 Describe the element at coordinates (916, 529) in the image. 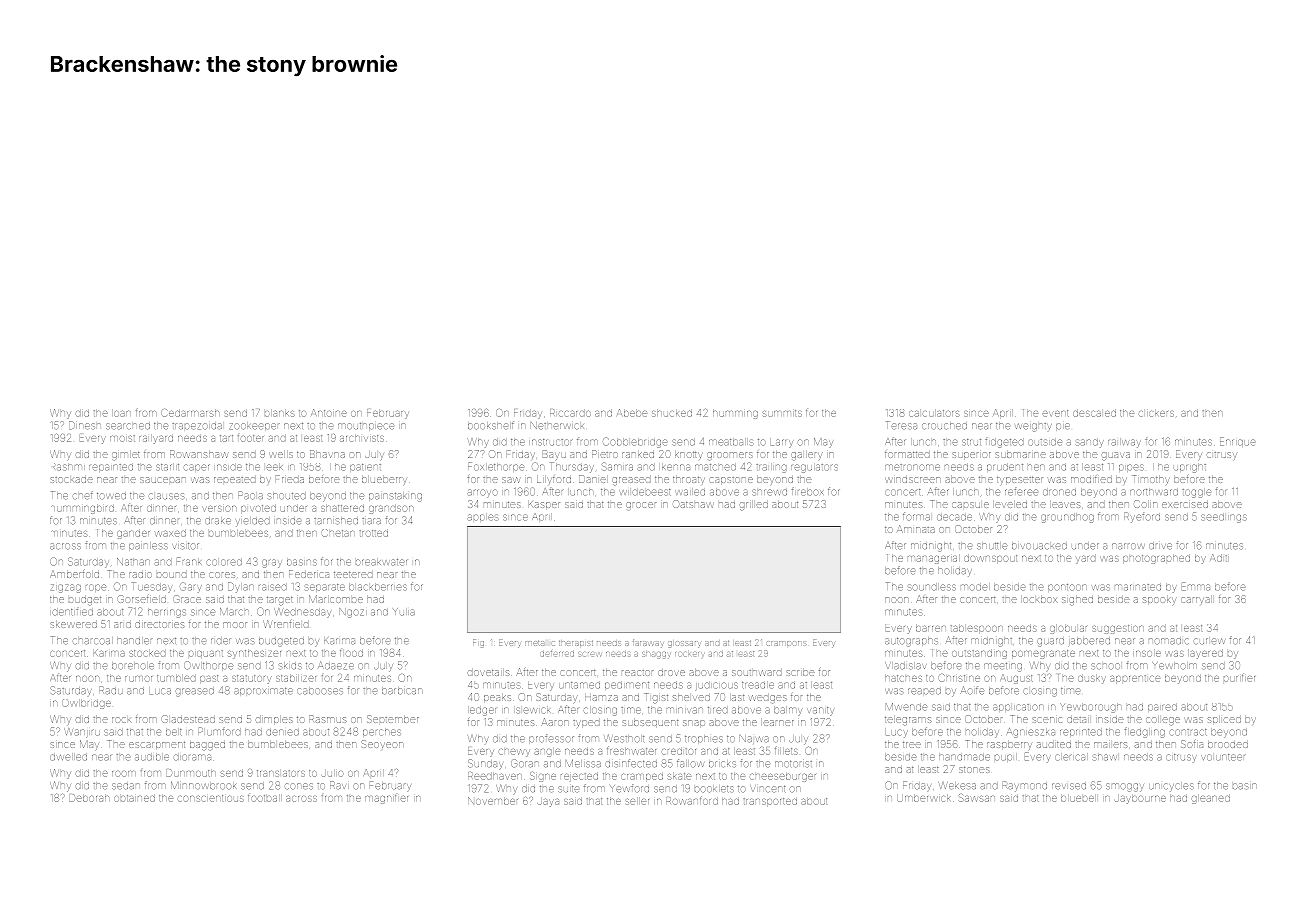

I see `Aminata` at that location.
